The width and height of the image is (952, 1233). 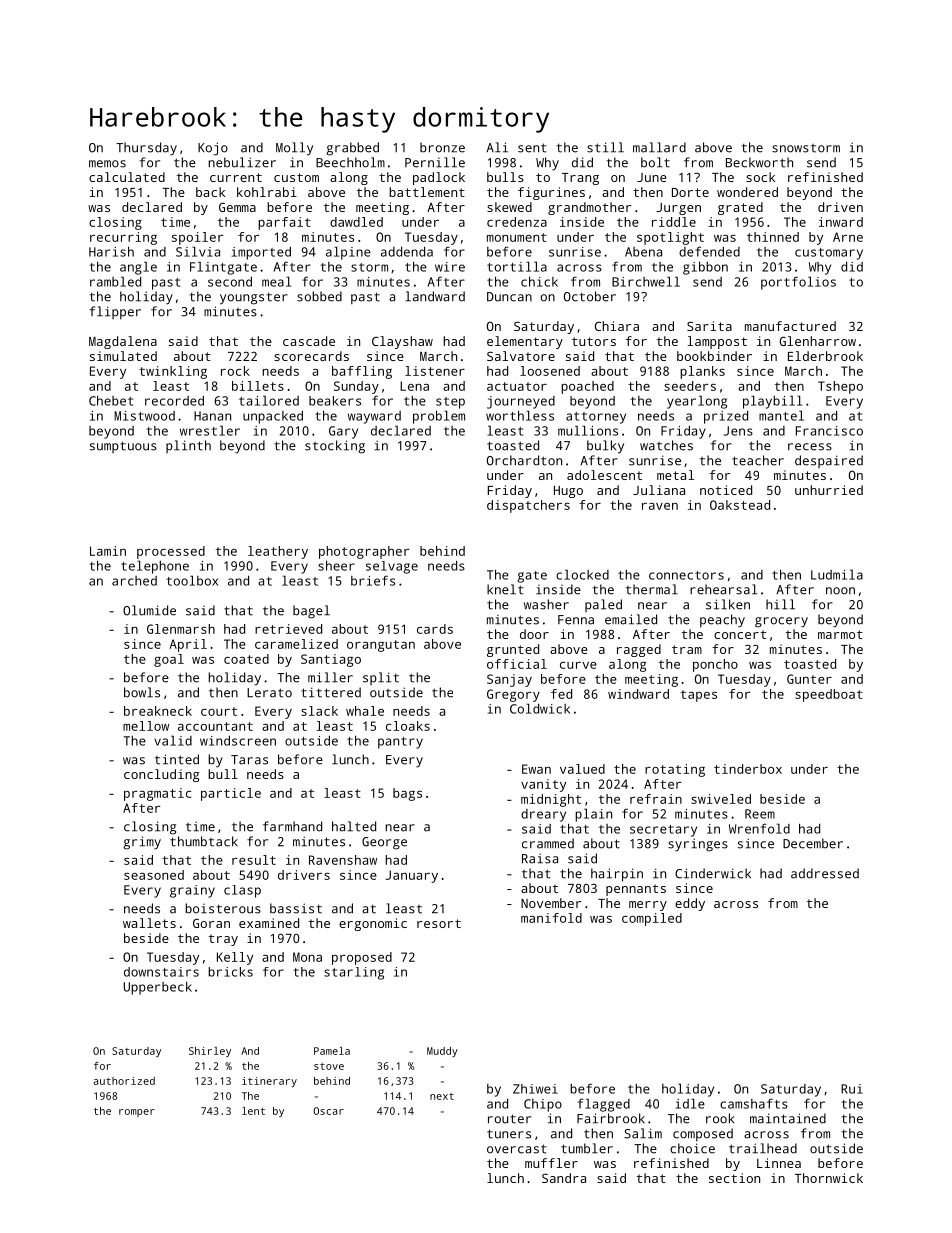 I want to click on Beckworth, so click(x=759, y=162).
